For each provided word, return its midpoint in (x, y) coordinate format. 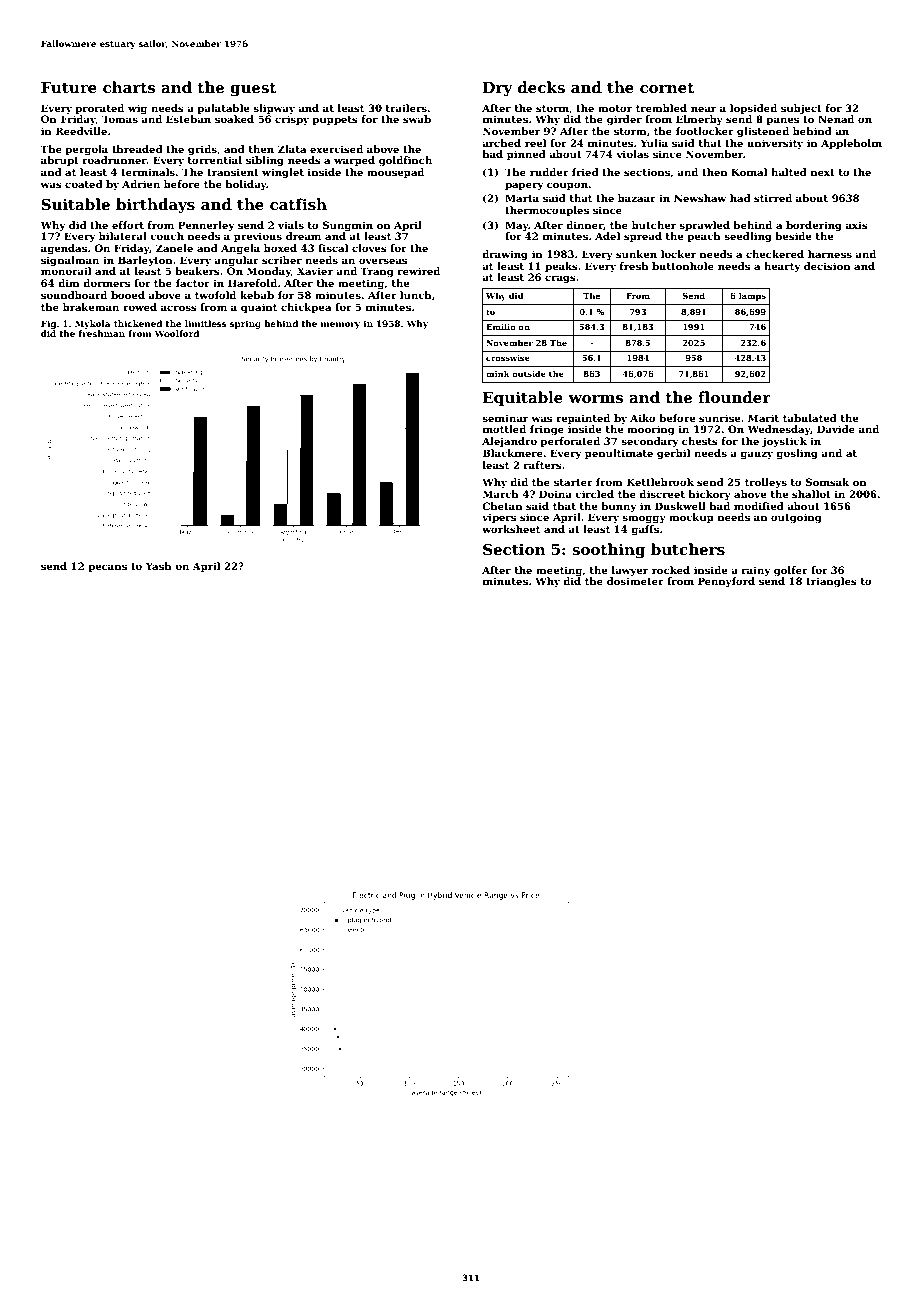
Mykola (92, 324)
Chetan (502, 506)
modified (759, 506)
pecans (107, 568)
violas (632, 154)
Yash (159, 566)
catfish (298, 204)
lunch (416, 295)
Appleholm (851, 144)
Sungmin (348, 226)
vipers (499, 518)
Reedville (81, 131)
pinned (526, 155)
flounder (734, 397)
